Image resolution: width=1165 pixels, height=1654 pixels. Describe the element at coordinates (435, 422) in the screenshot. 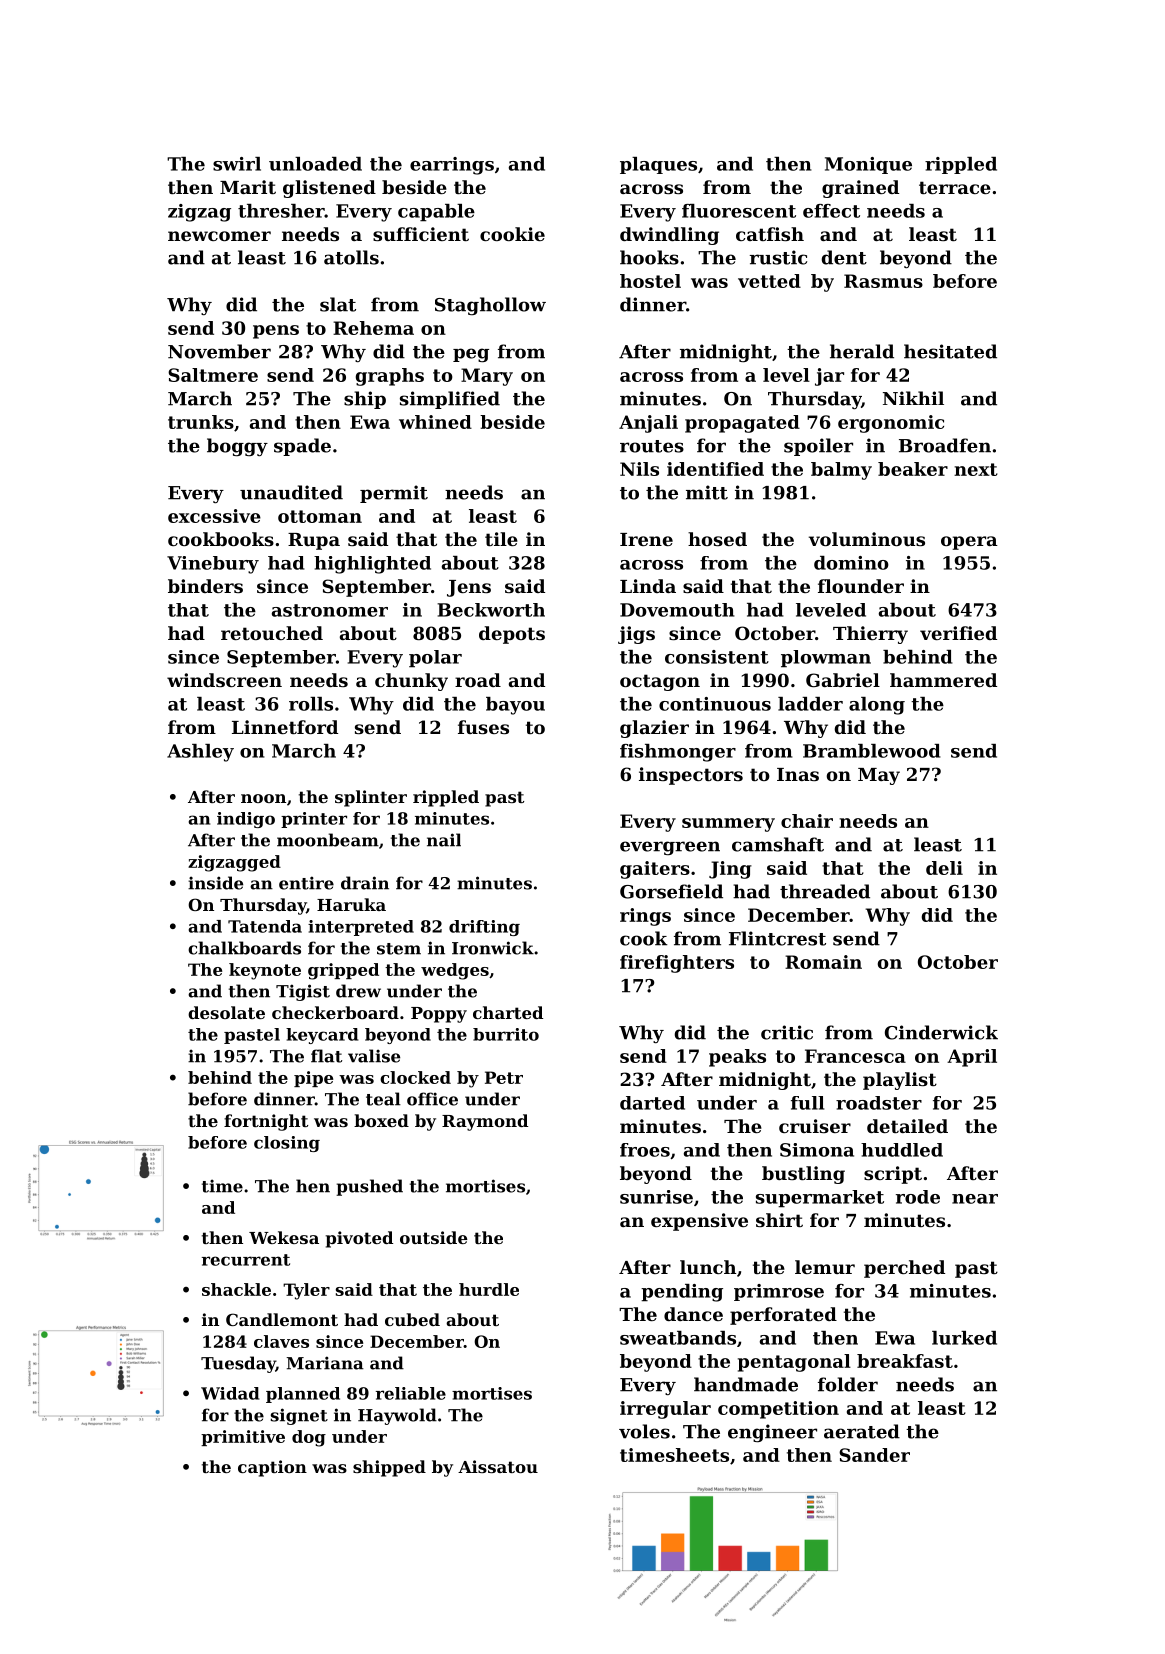

I see `whined` at that location.
